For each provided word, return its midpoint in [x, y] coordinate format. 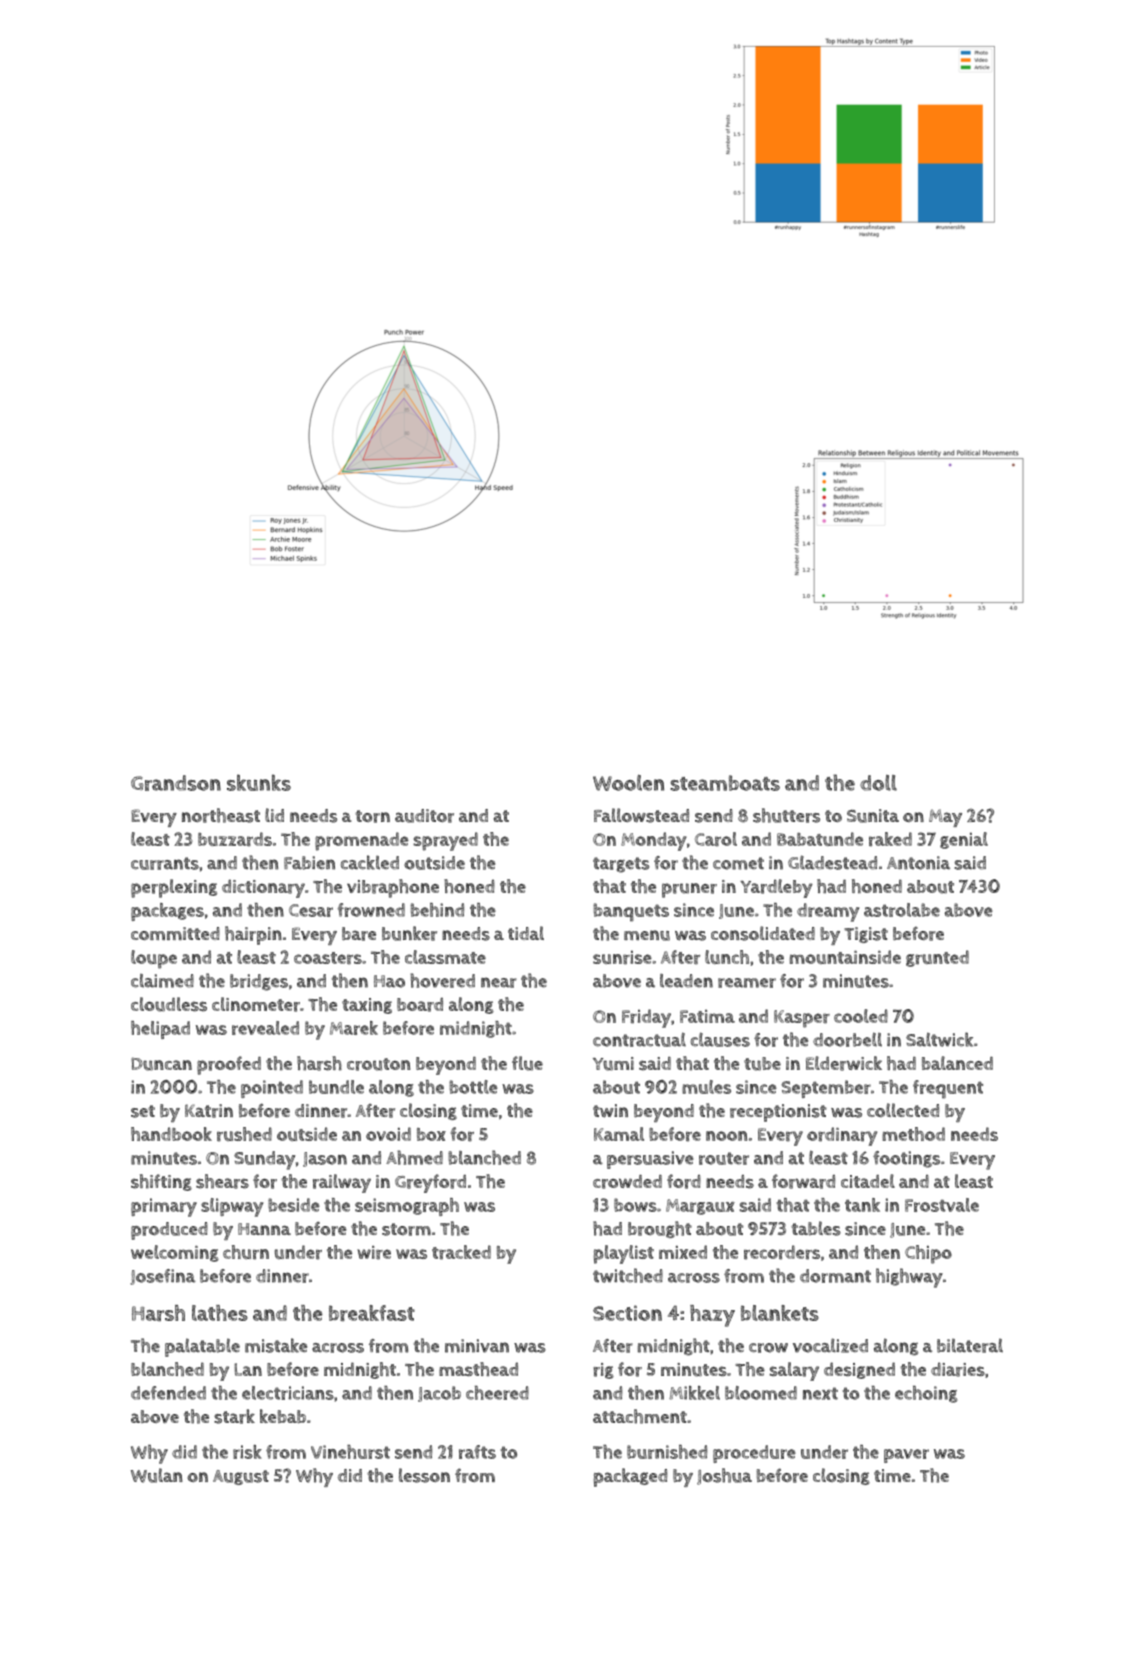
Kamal [619, 1134]
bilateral [970, 1345]
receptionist [778, 1113]
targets [621, 865]
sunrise [622, 957]
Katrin [209, 1111]
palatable [202, 1347]
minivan [477, 1346]
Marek [354, 1028]
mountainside [845, 957]
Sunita [873, 816]
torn [372, 816]
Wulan [157, 1475]
